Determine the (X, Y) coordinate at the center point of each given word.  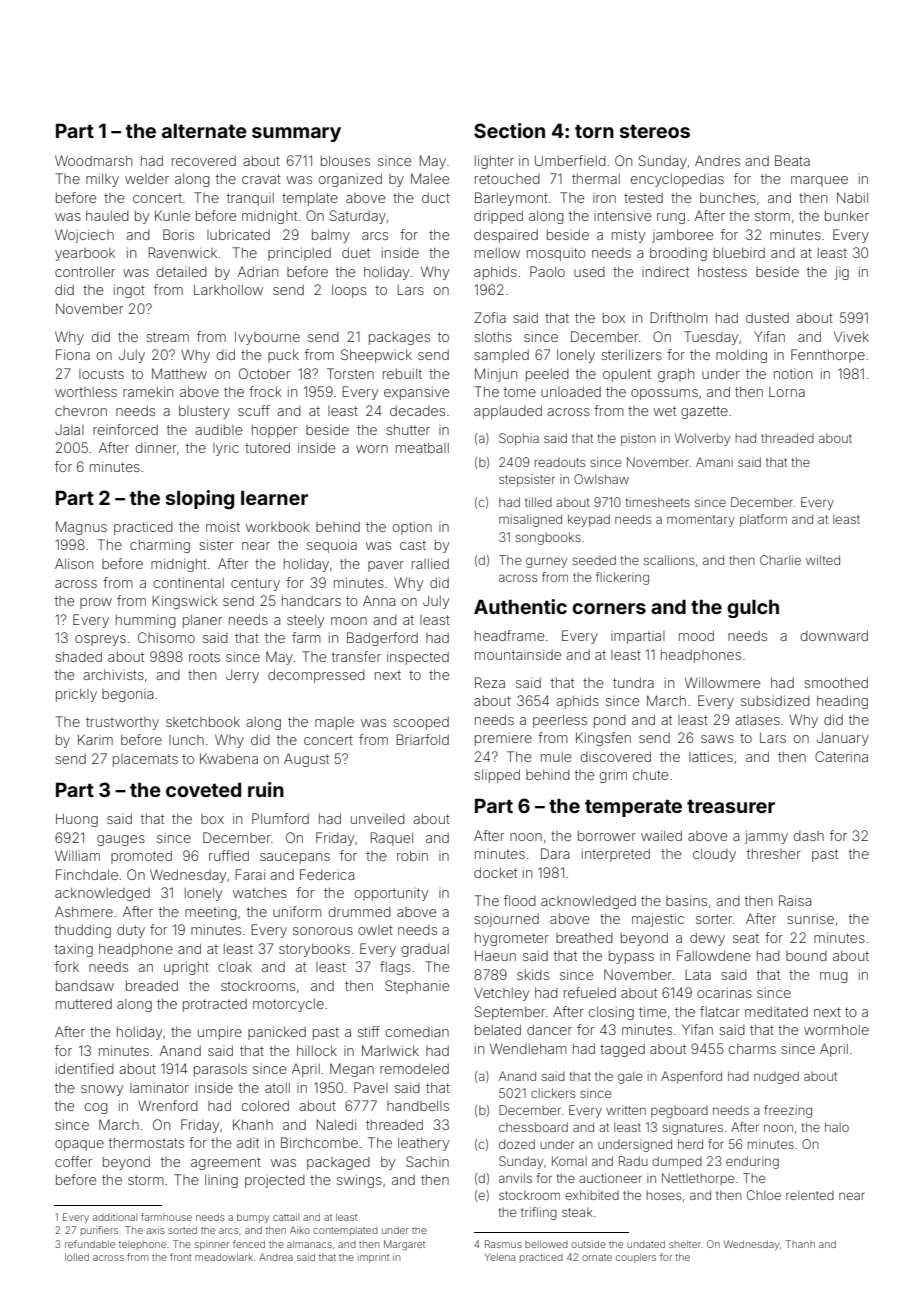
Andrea (276, 1257)
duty (131, 931)
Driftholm (679, 317)
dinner (156, 447)
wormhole (836, 1029)
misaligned (530, 520)
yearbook (85, 254)
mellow (497, 253)
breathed (584, 938)
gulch (753, 608)
